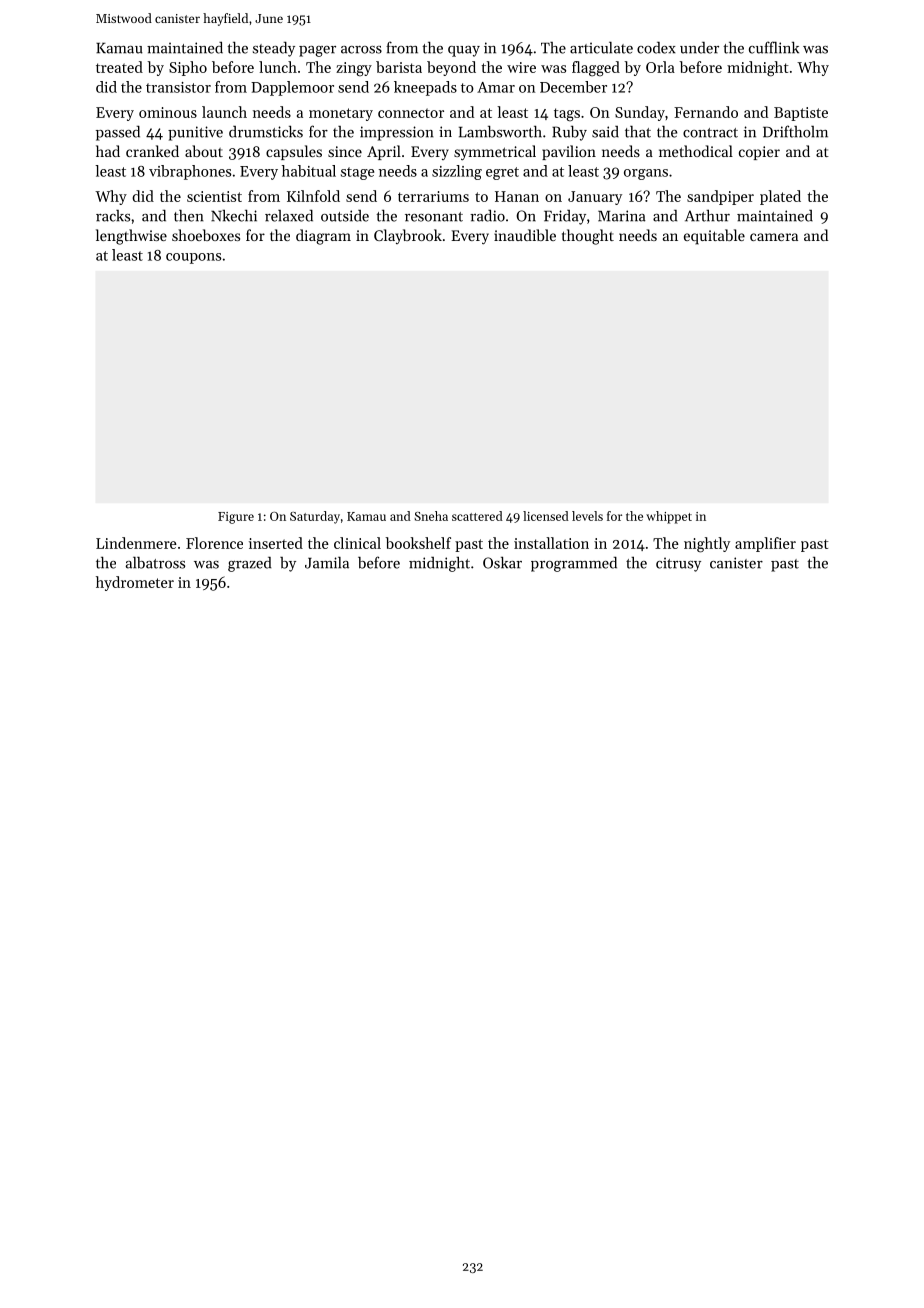  What do you see at coordinates (601, 47) in the image?
I see `articulate` at bounding box center [601, 47].
